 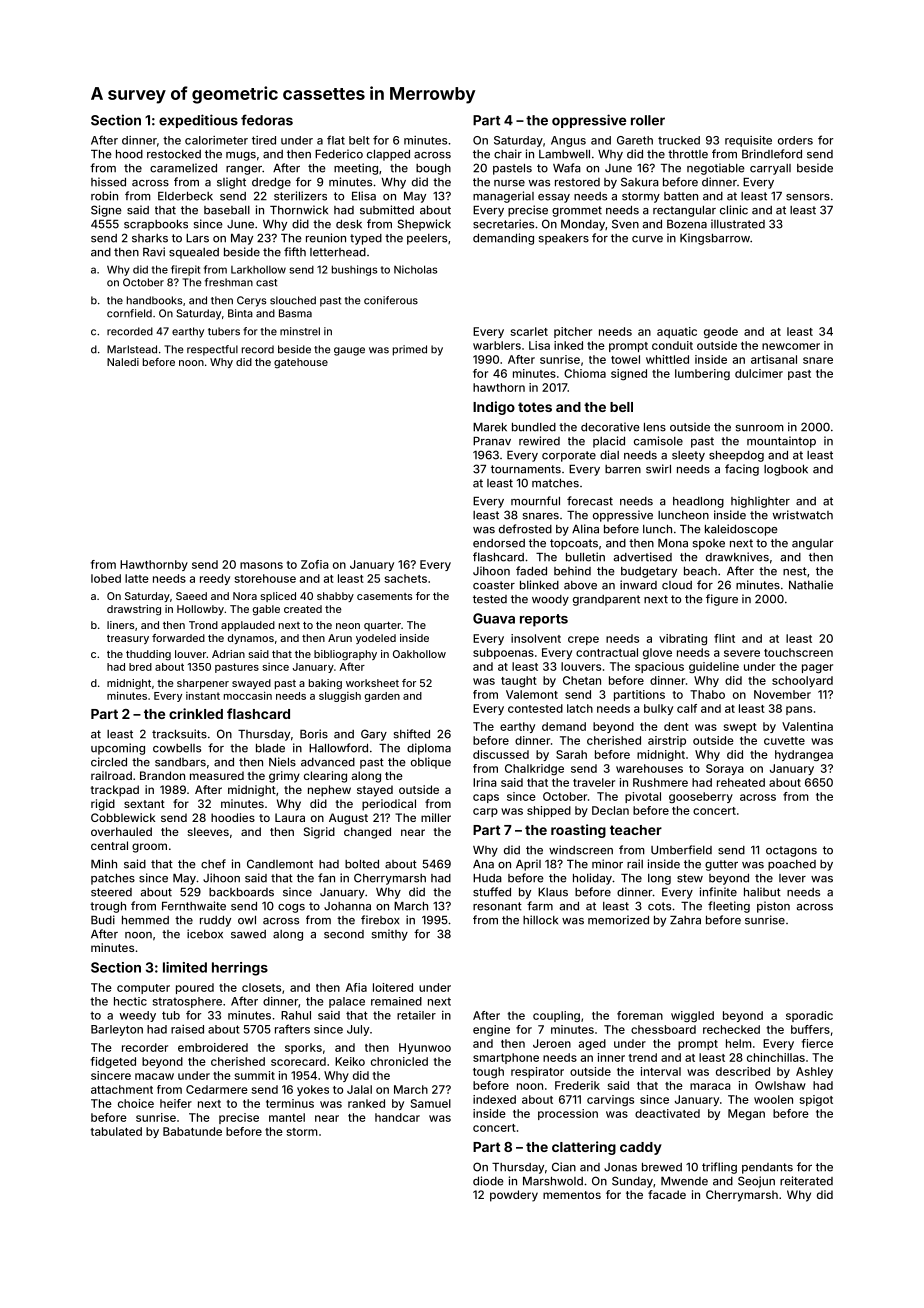 What do you see at coordinates (192, 1131) in the image?
I see `Babatunde` at bounding box center [192, 1131].
